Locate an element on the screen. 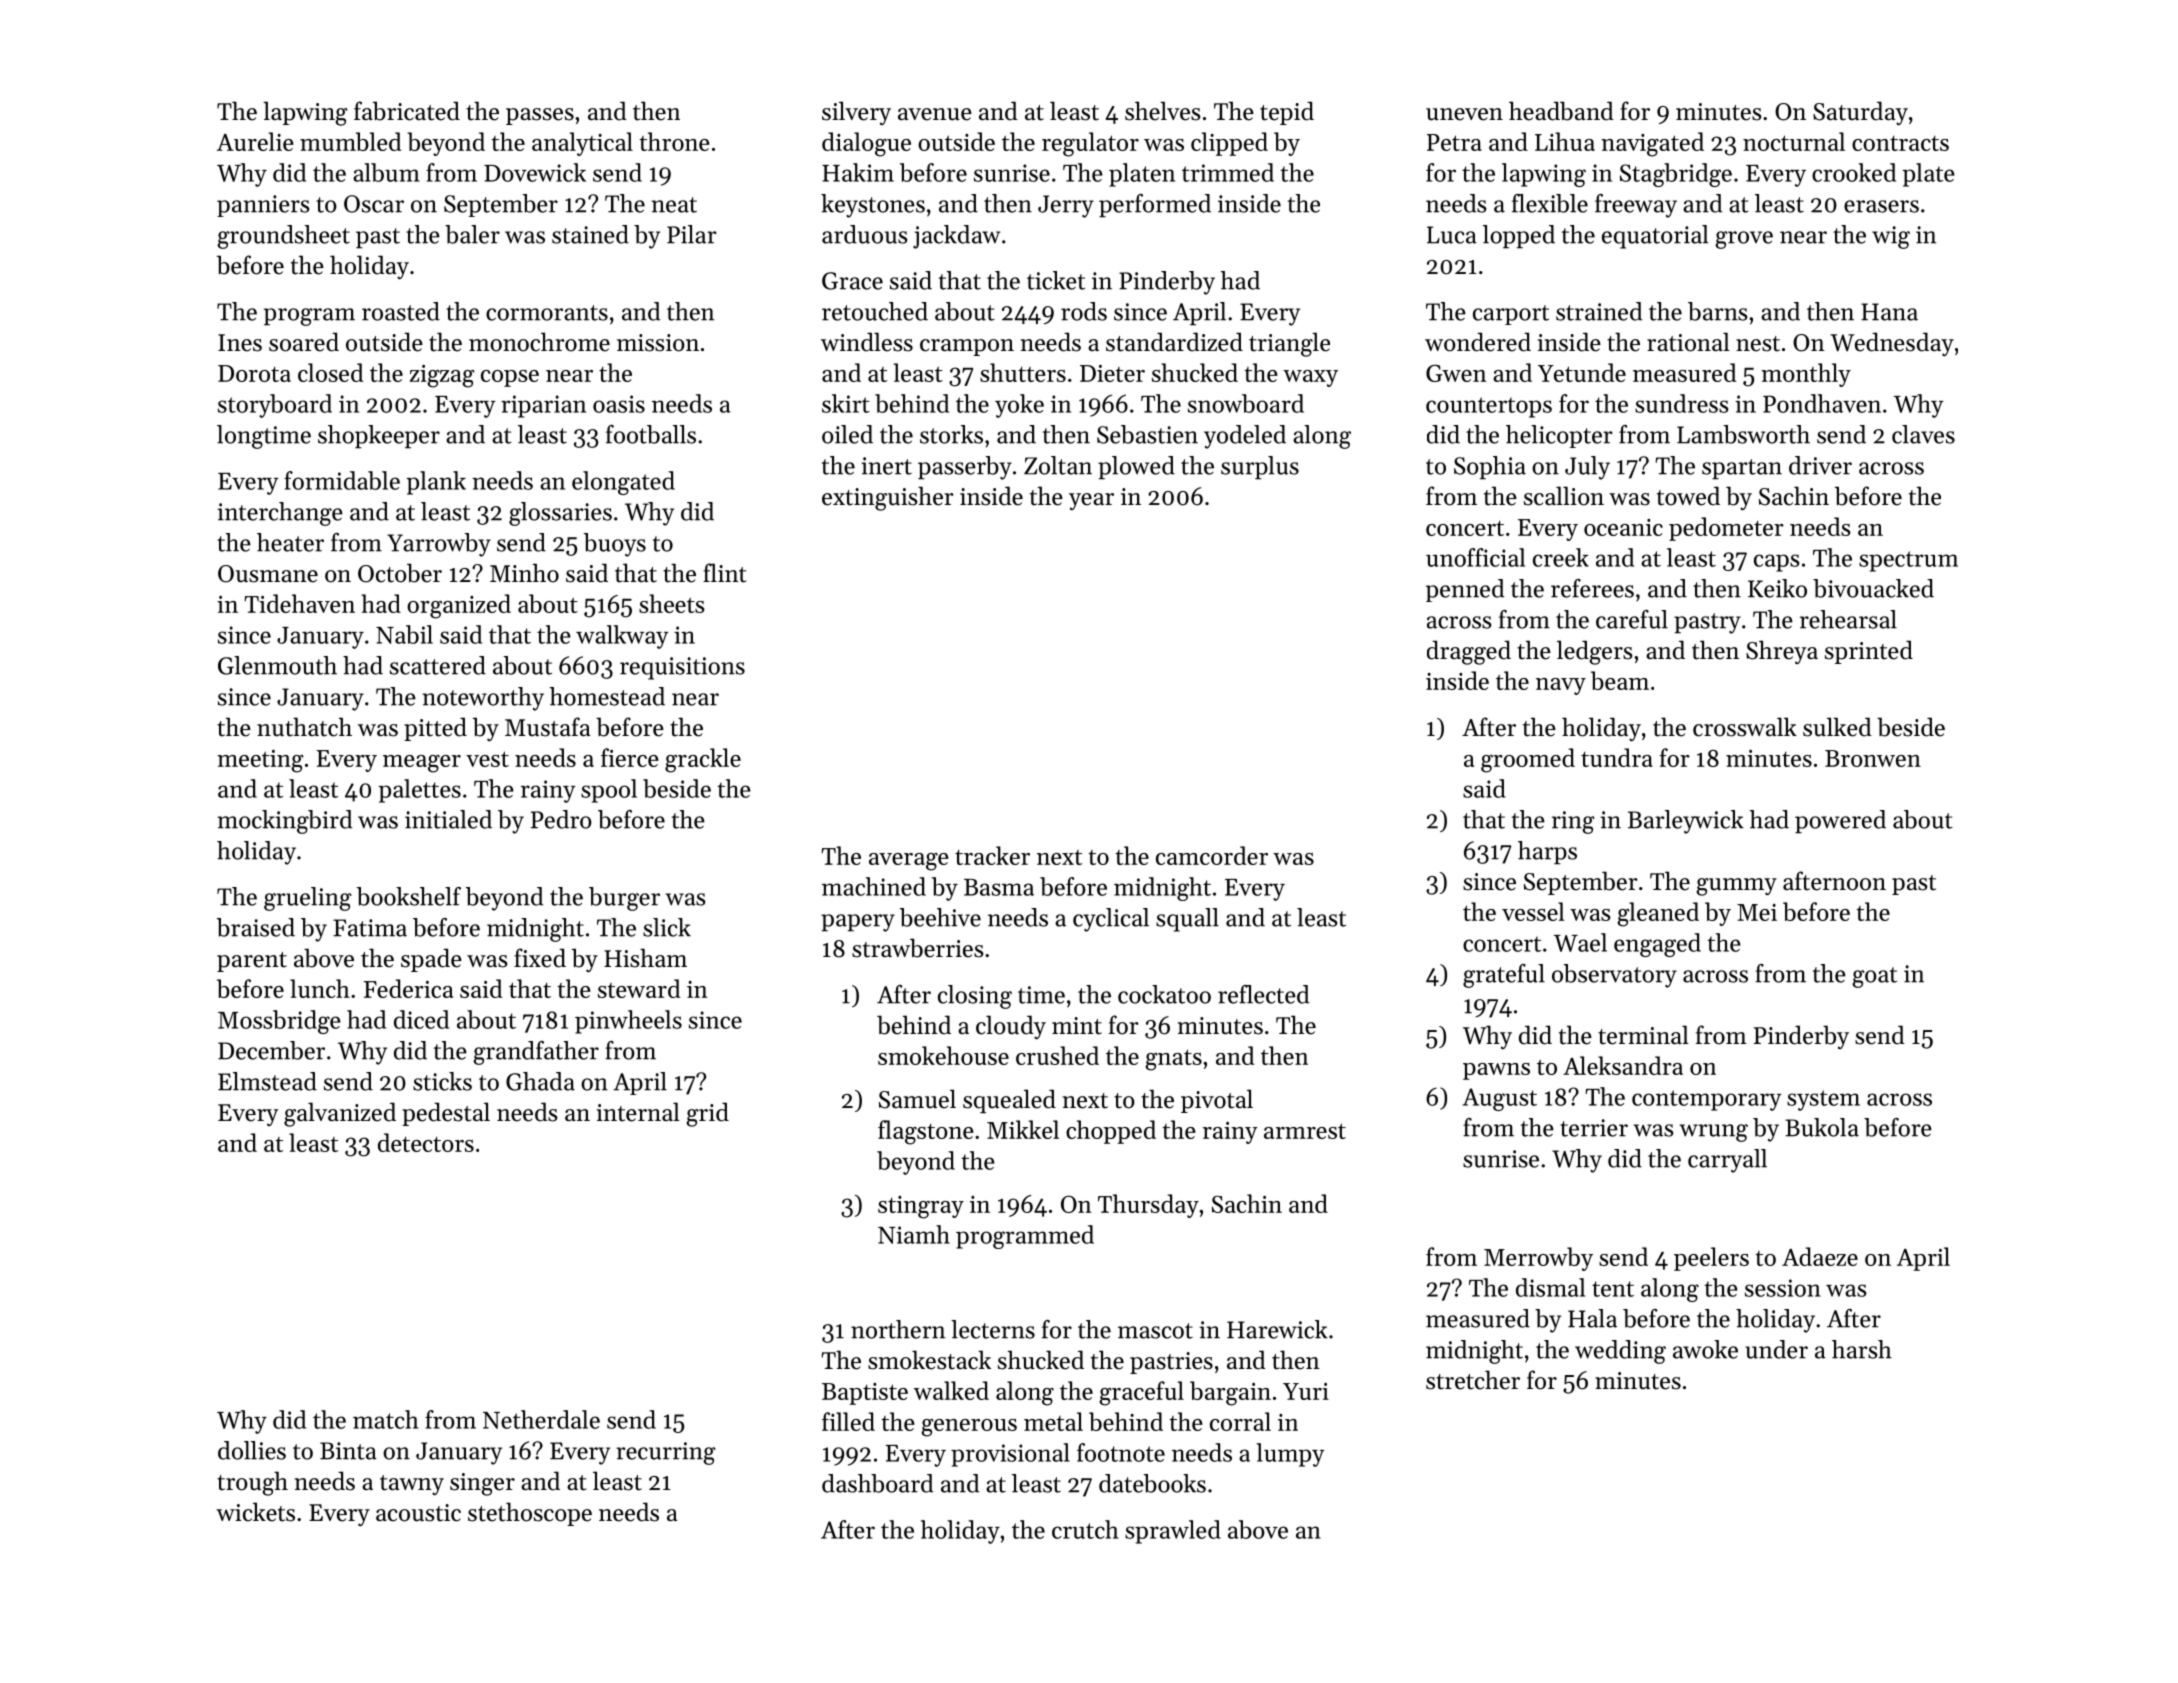 The width and height of the screenshot is (2178, 1683). silvery is located at coordinates (856, 113).
